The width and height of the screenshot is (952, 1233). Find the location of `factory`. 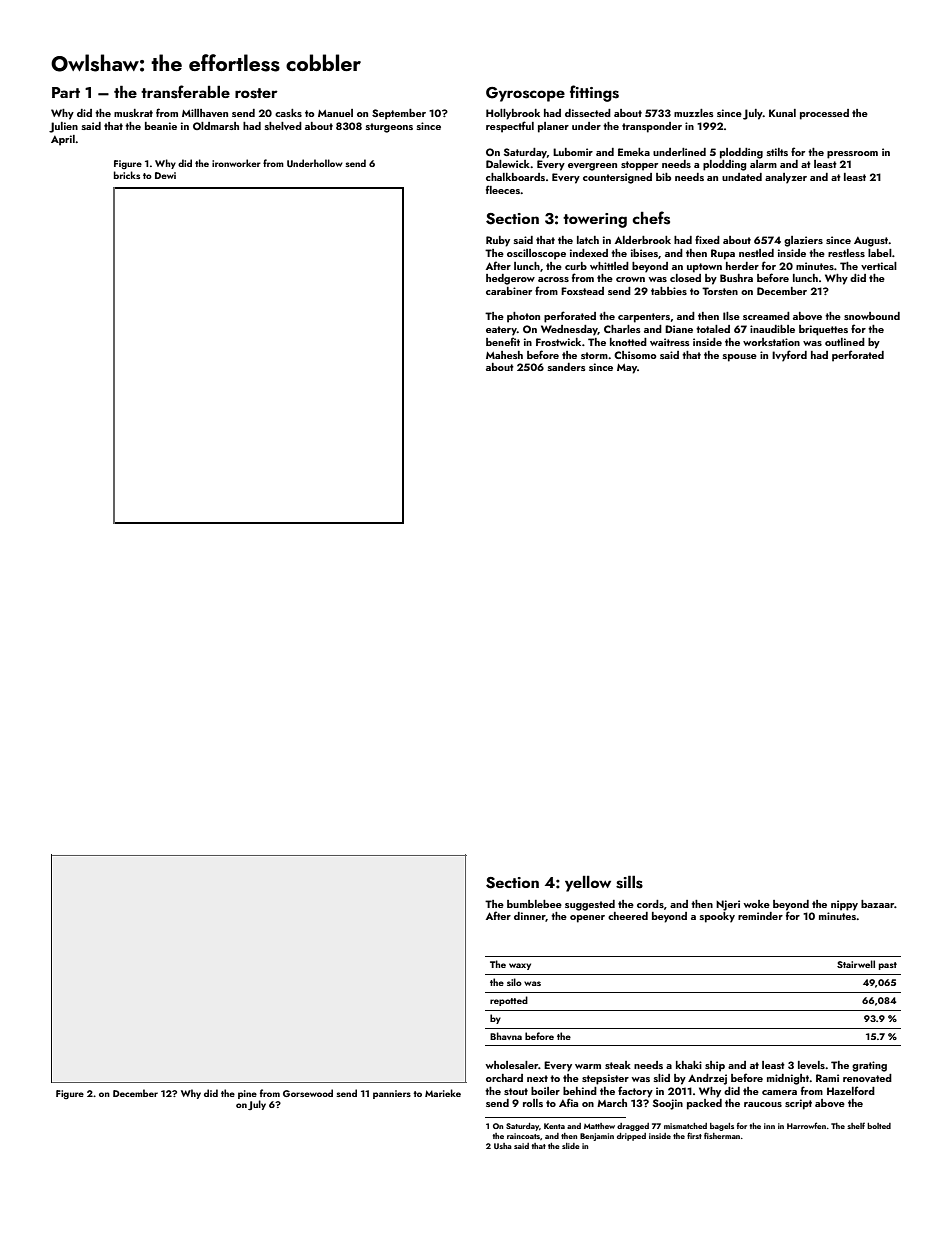

factory is located at coordinates (635, 1092).
